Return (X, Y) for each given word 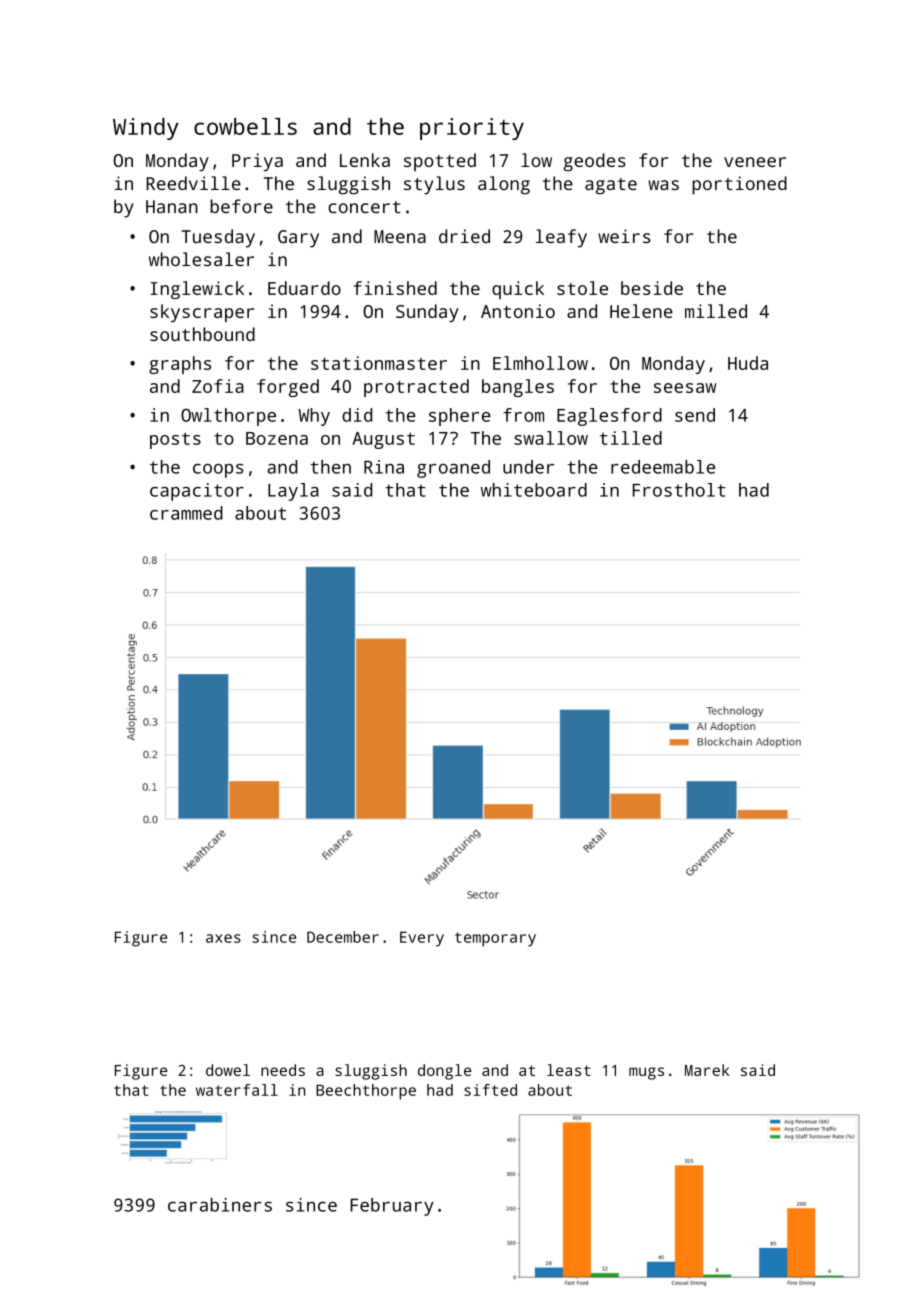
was (663, 185)
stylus (434, 185)
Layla (293, 492)
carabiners (220, 1205)
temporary (495, 939)
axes (223, 938)
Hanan (172, 206)
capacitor (197, 492)
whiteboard (534, 490)
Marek (707, 1070)
